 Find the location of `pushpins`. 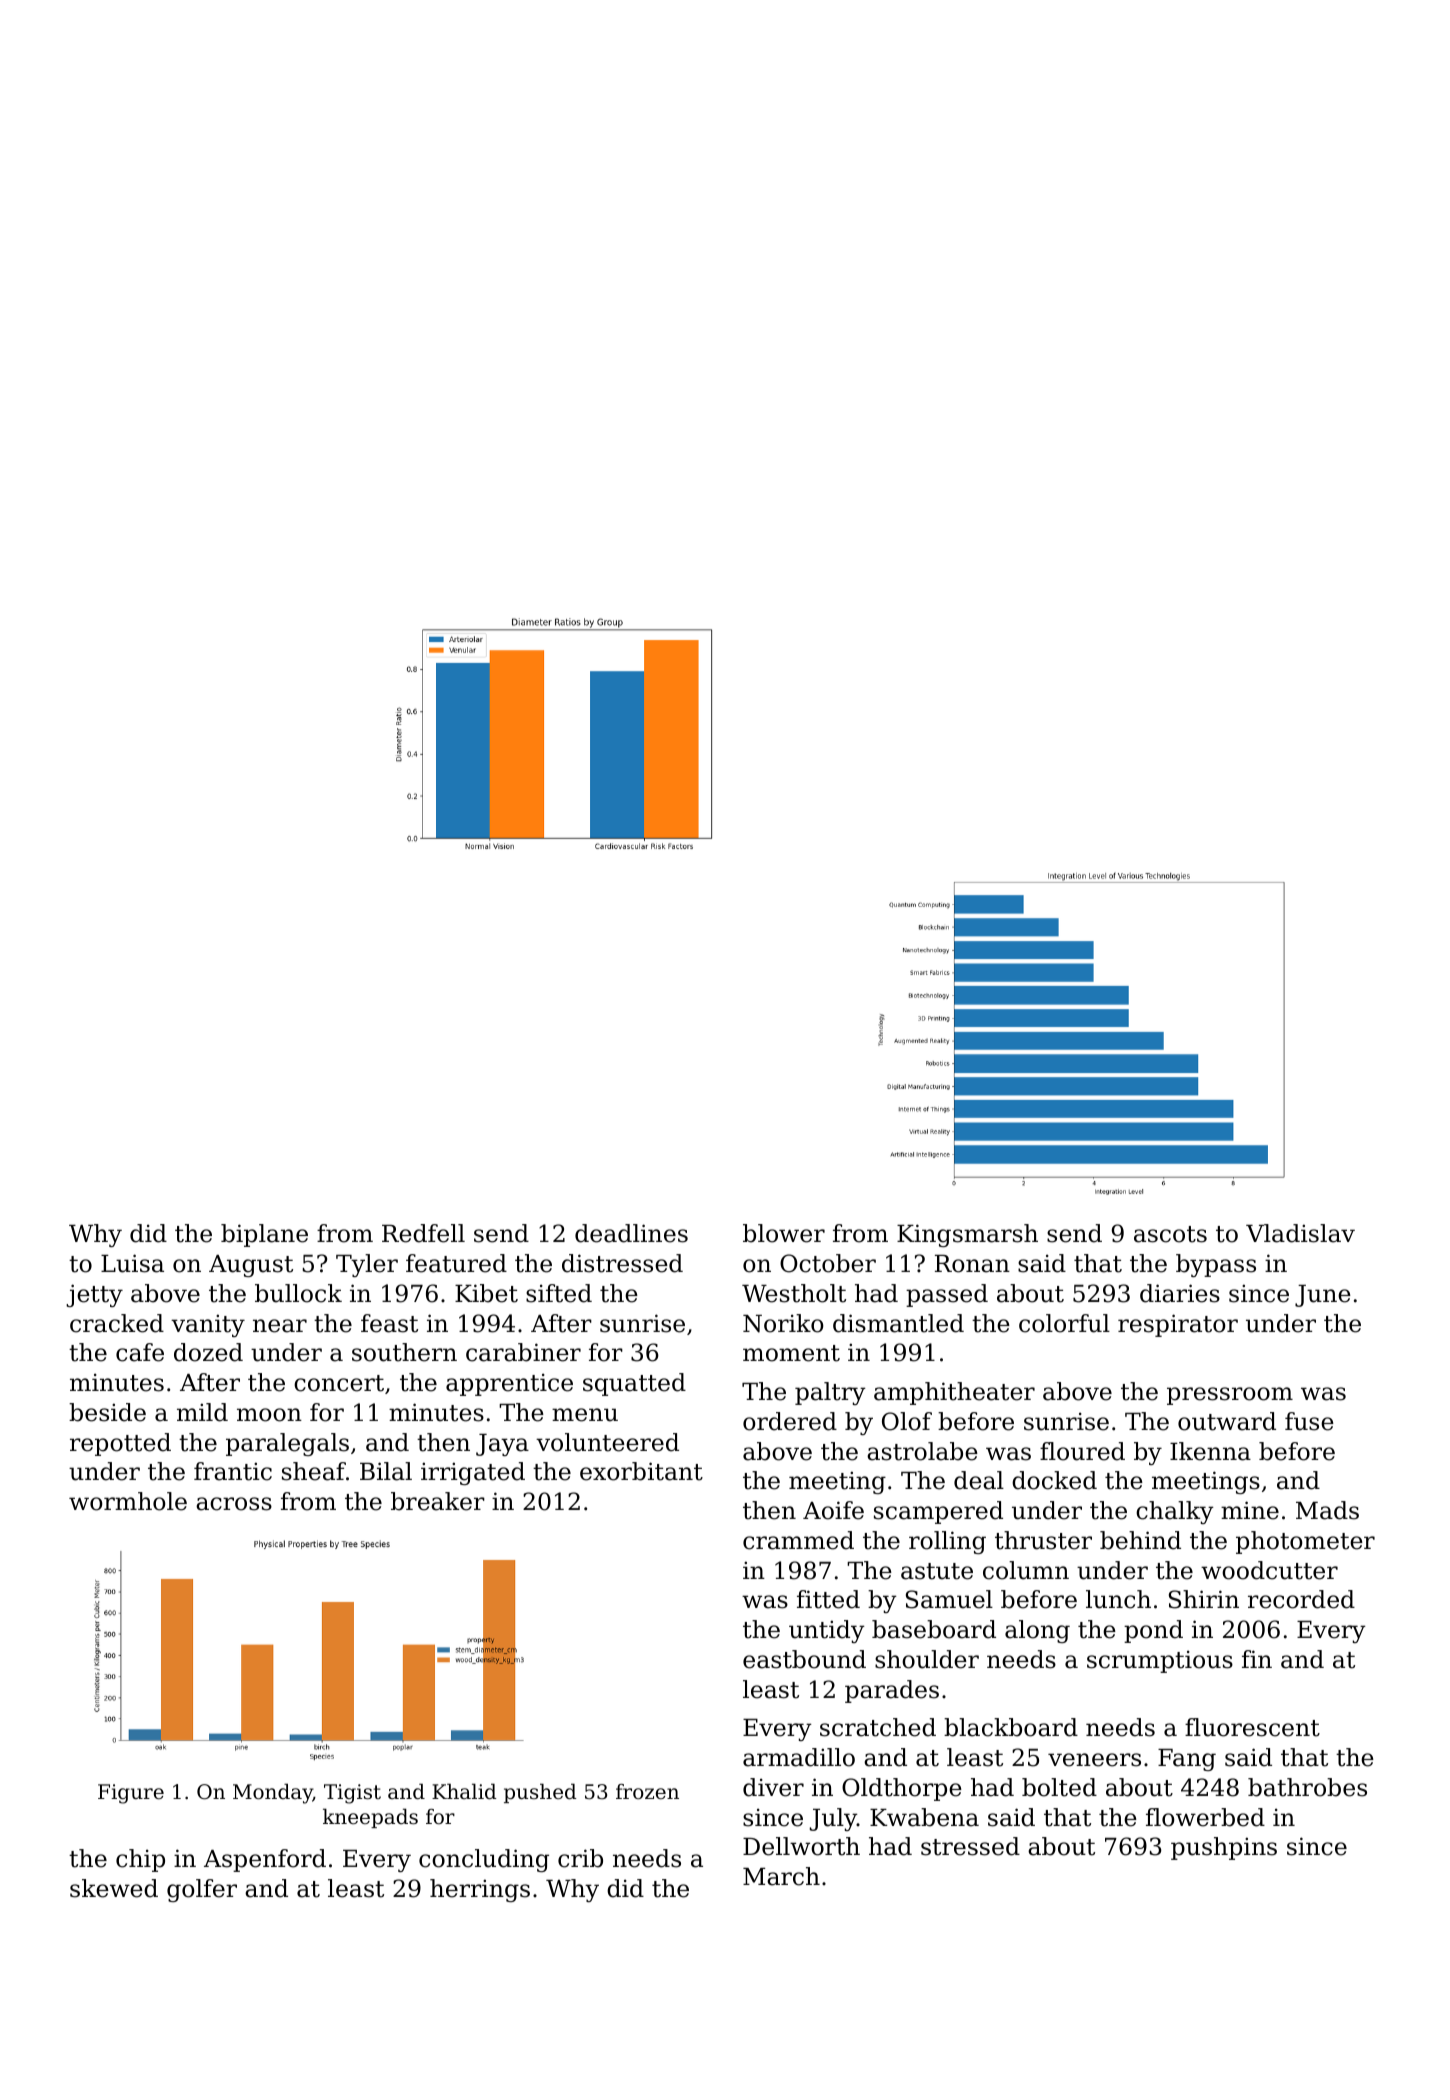

pushpins is located at coordinates (1224, 1848).
